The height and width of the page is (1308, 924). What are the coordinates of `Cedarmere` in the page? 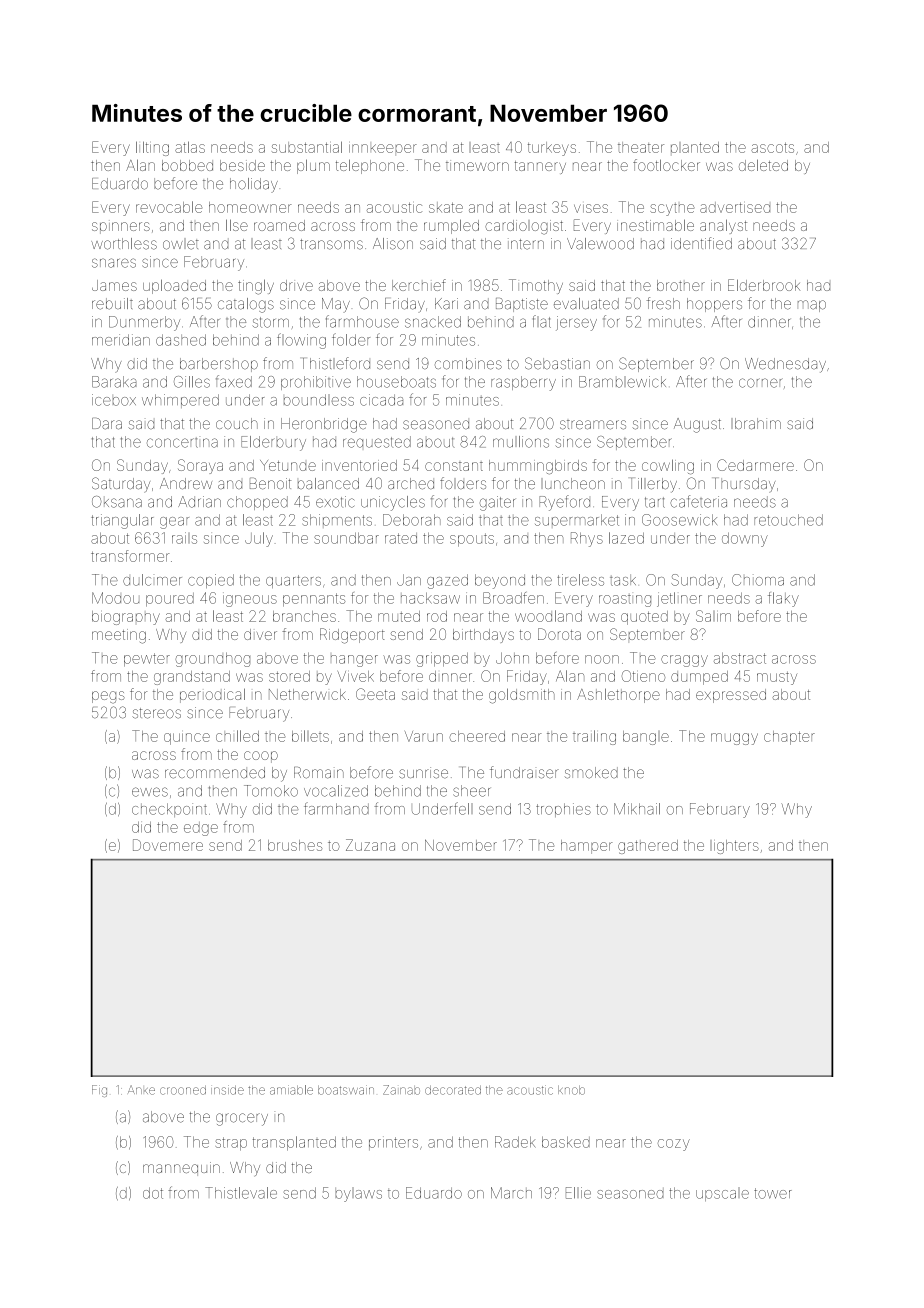 It's located at (755, 465).
